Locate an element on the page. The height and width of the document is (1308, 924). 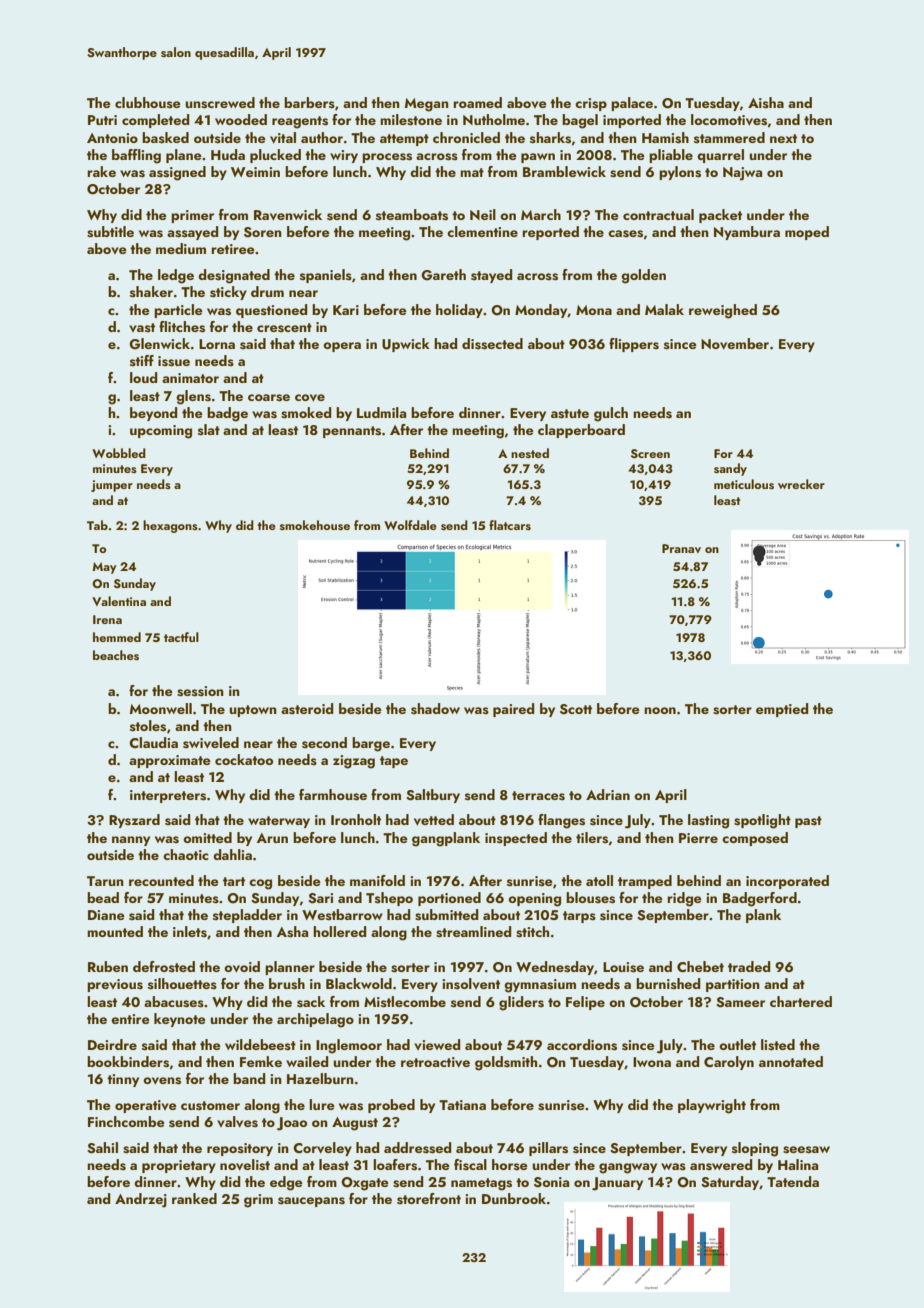
unscrewed is located at coordinates (220, 103).
